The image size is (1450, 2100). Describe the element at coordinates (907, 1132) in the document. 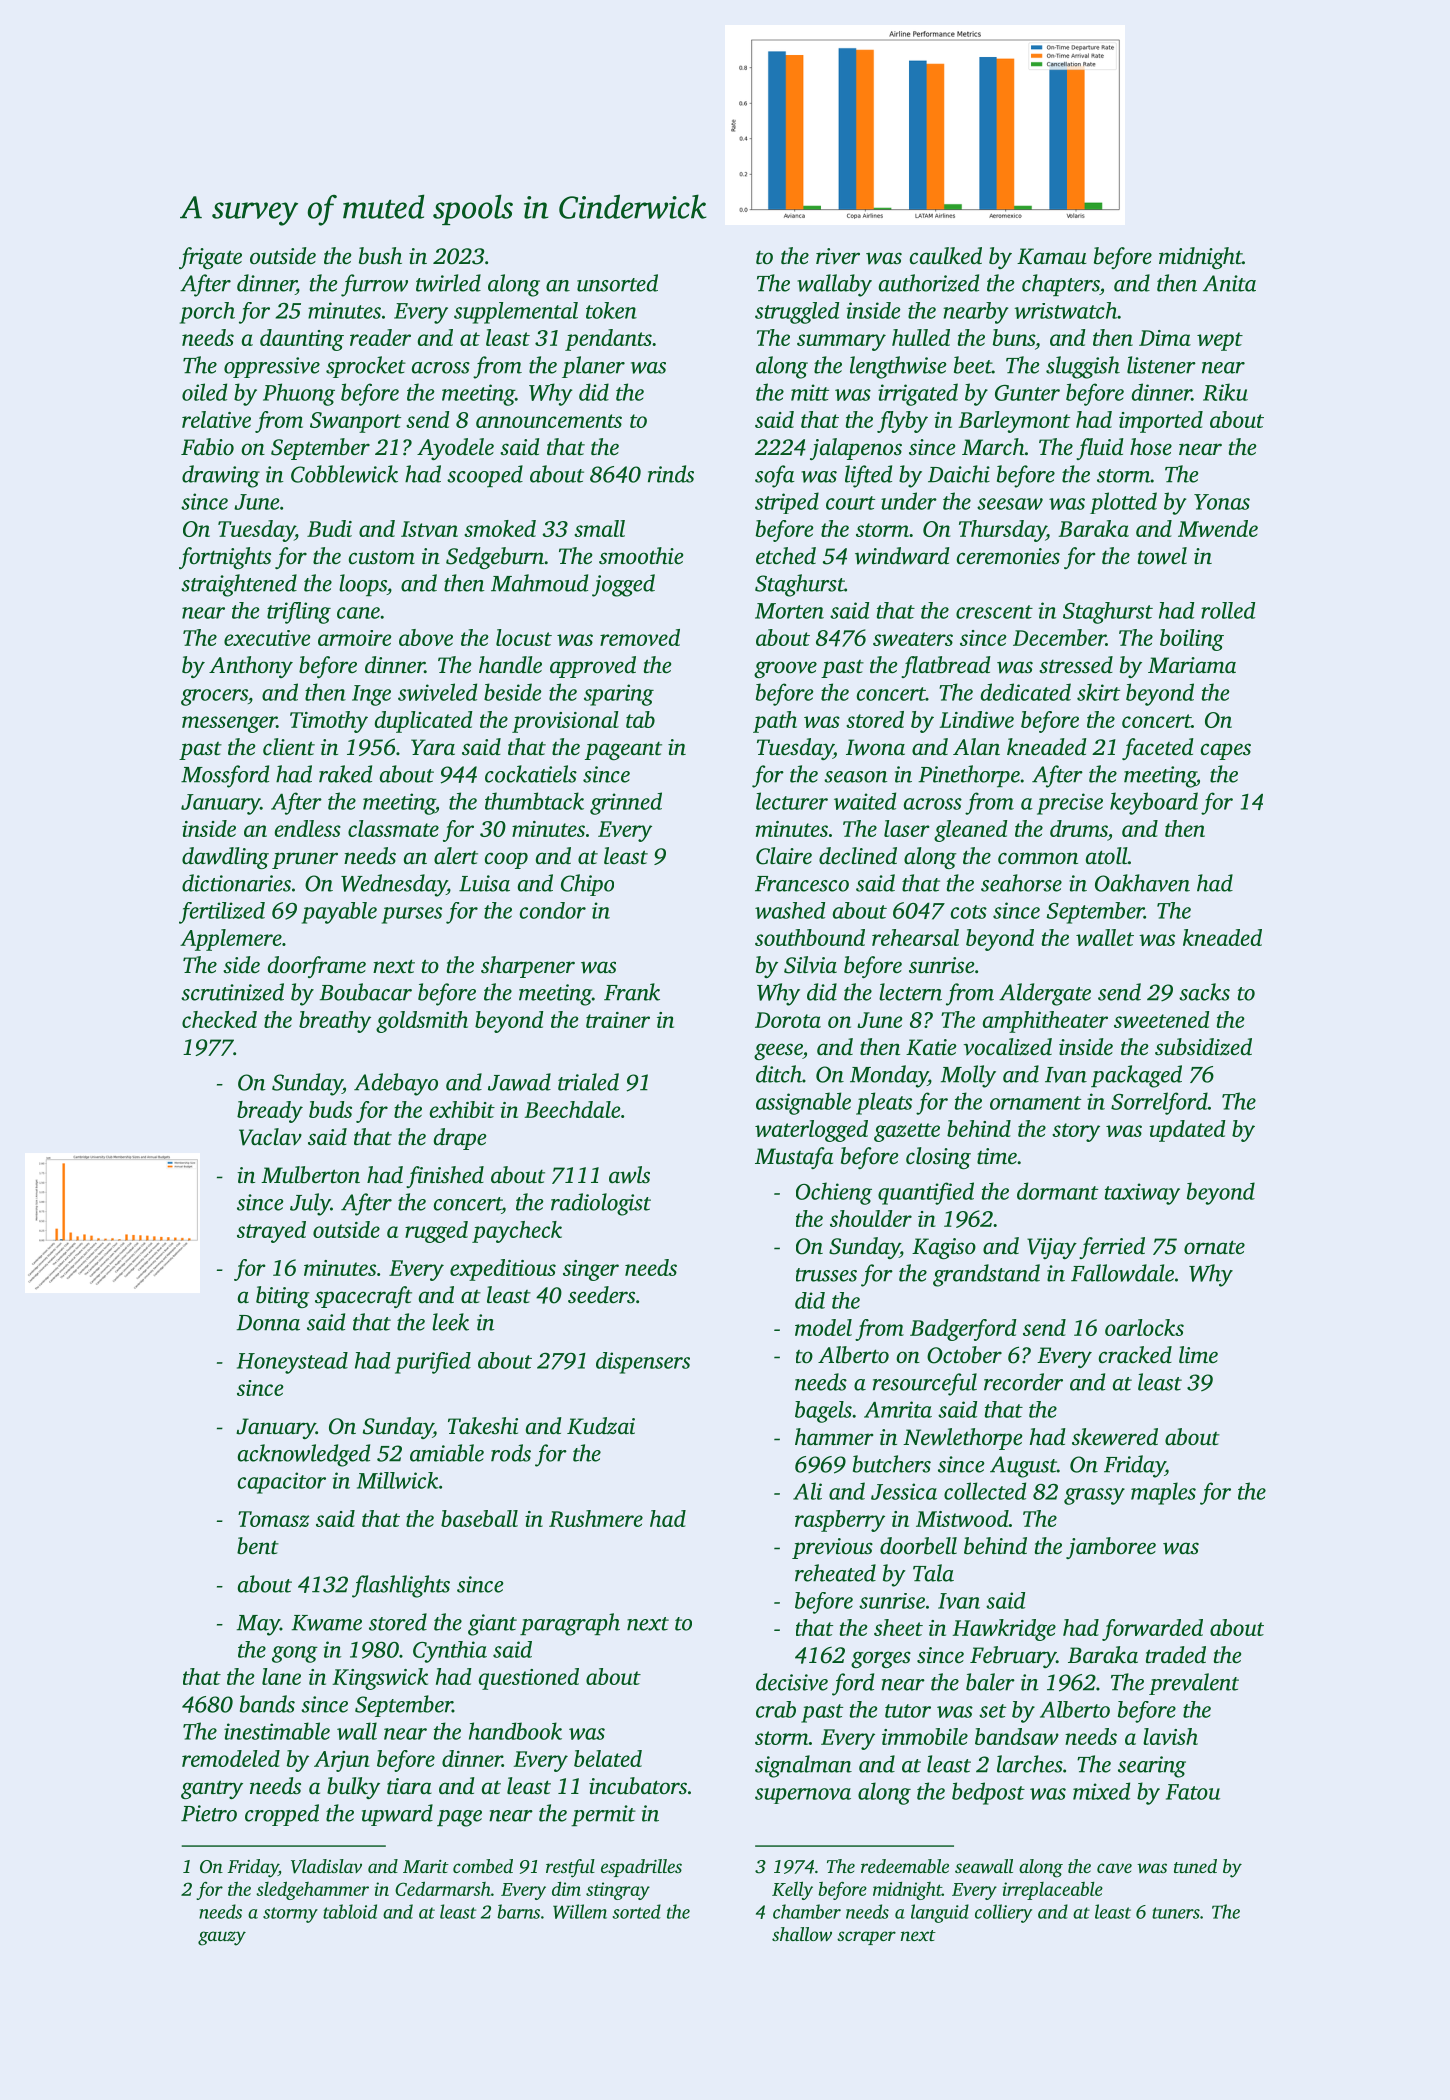

I see `gazette` at that location.
